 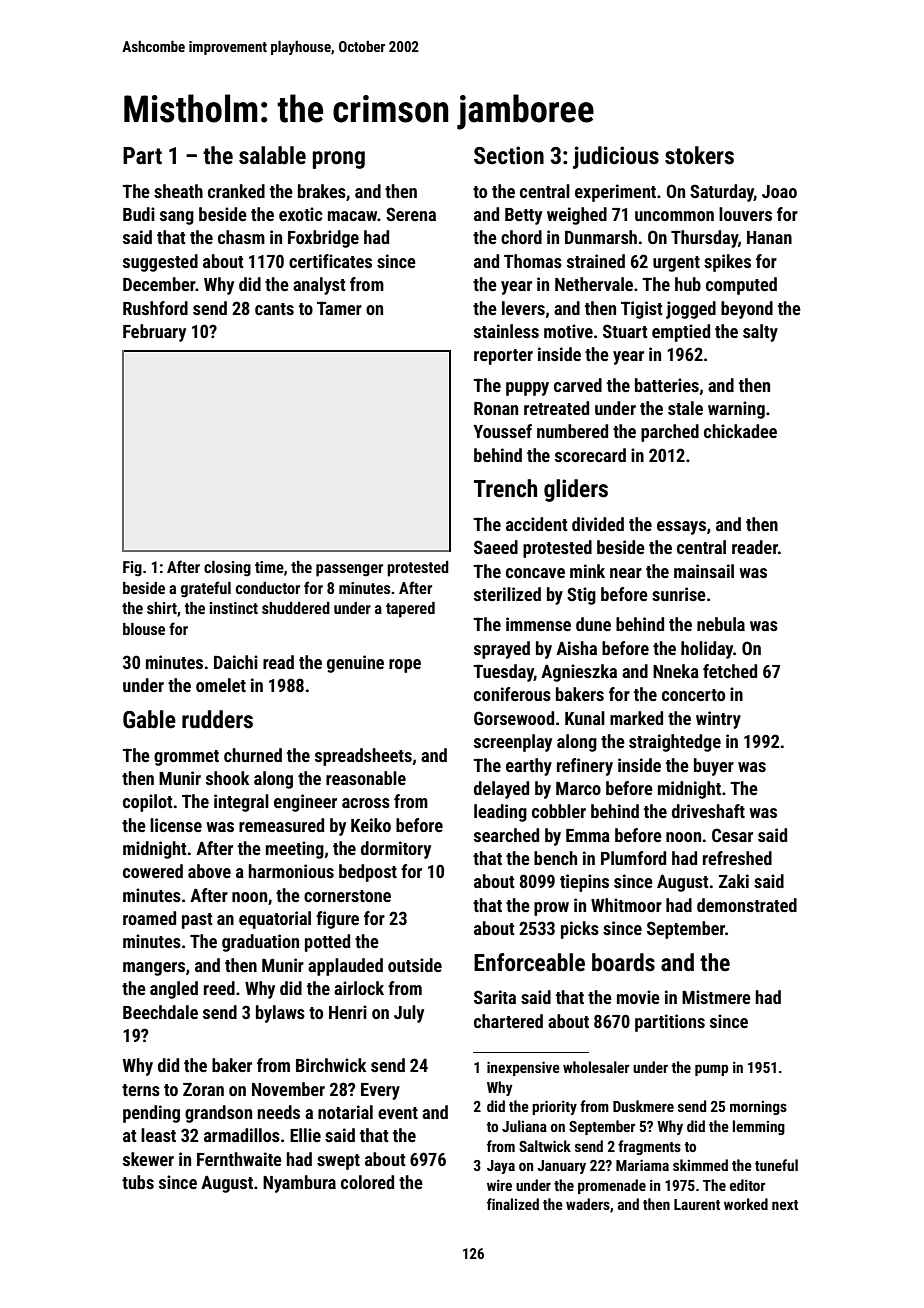 What do you see at coordinates (139, 214) in the screenshot?
I see `Budi` at bounding box center [139, 214].
